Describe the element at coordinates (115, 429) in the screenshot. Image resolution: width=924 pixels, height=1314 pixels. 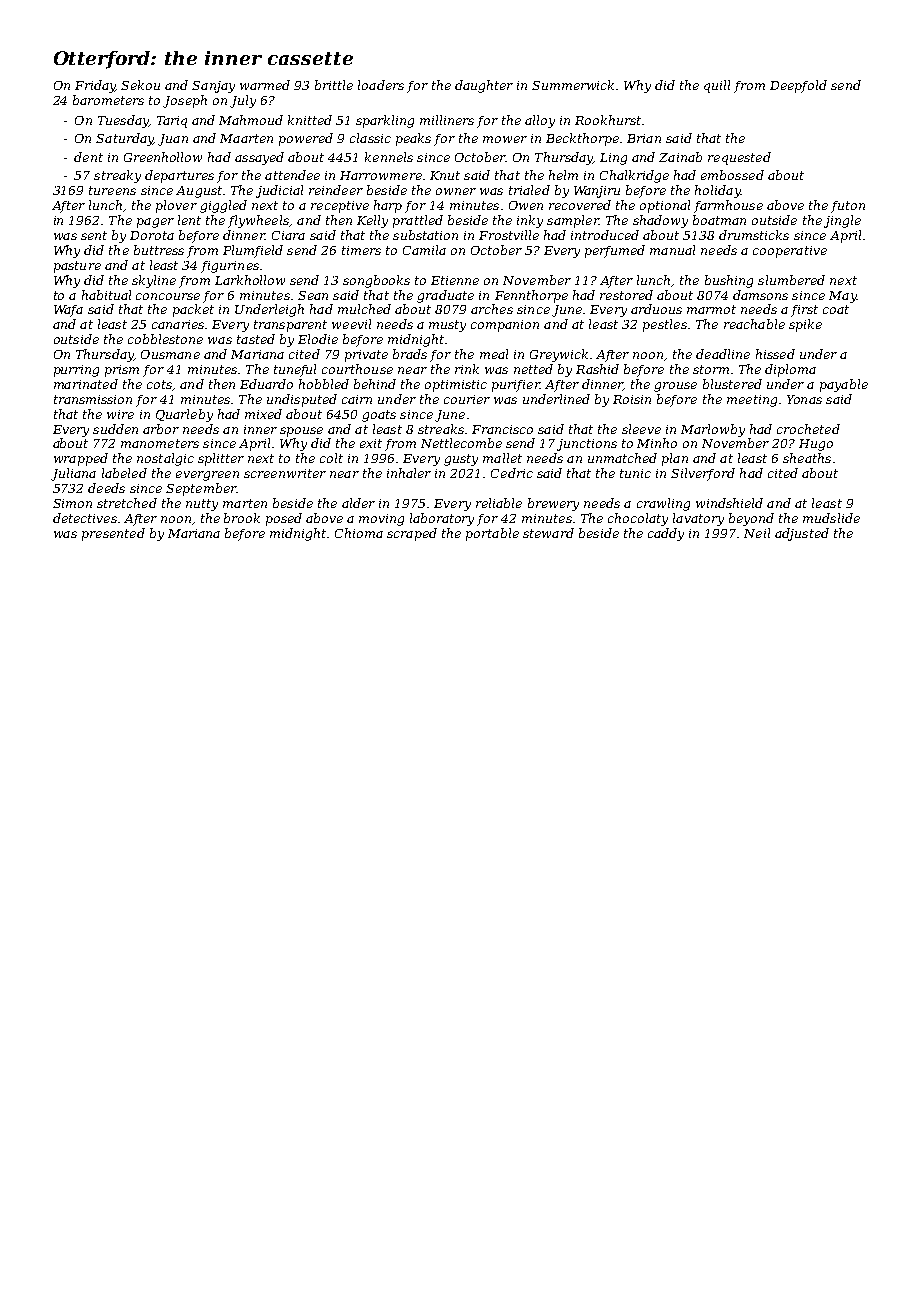
I see `sudden` at that location.
